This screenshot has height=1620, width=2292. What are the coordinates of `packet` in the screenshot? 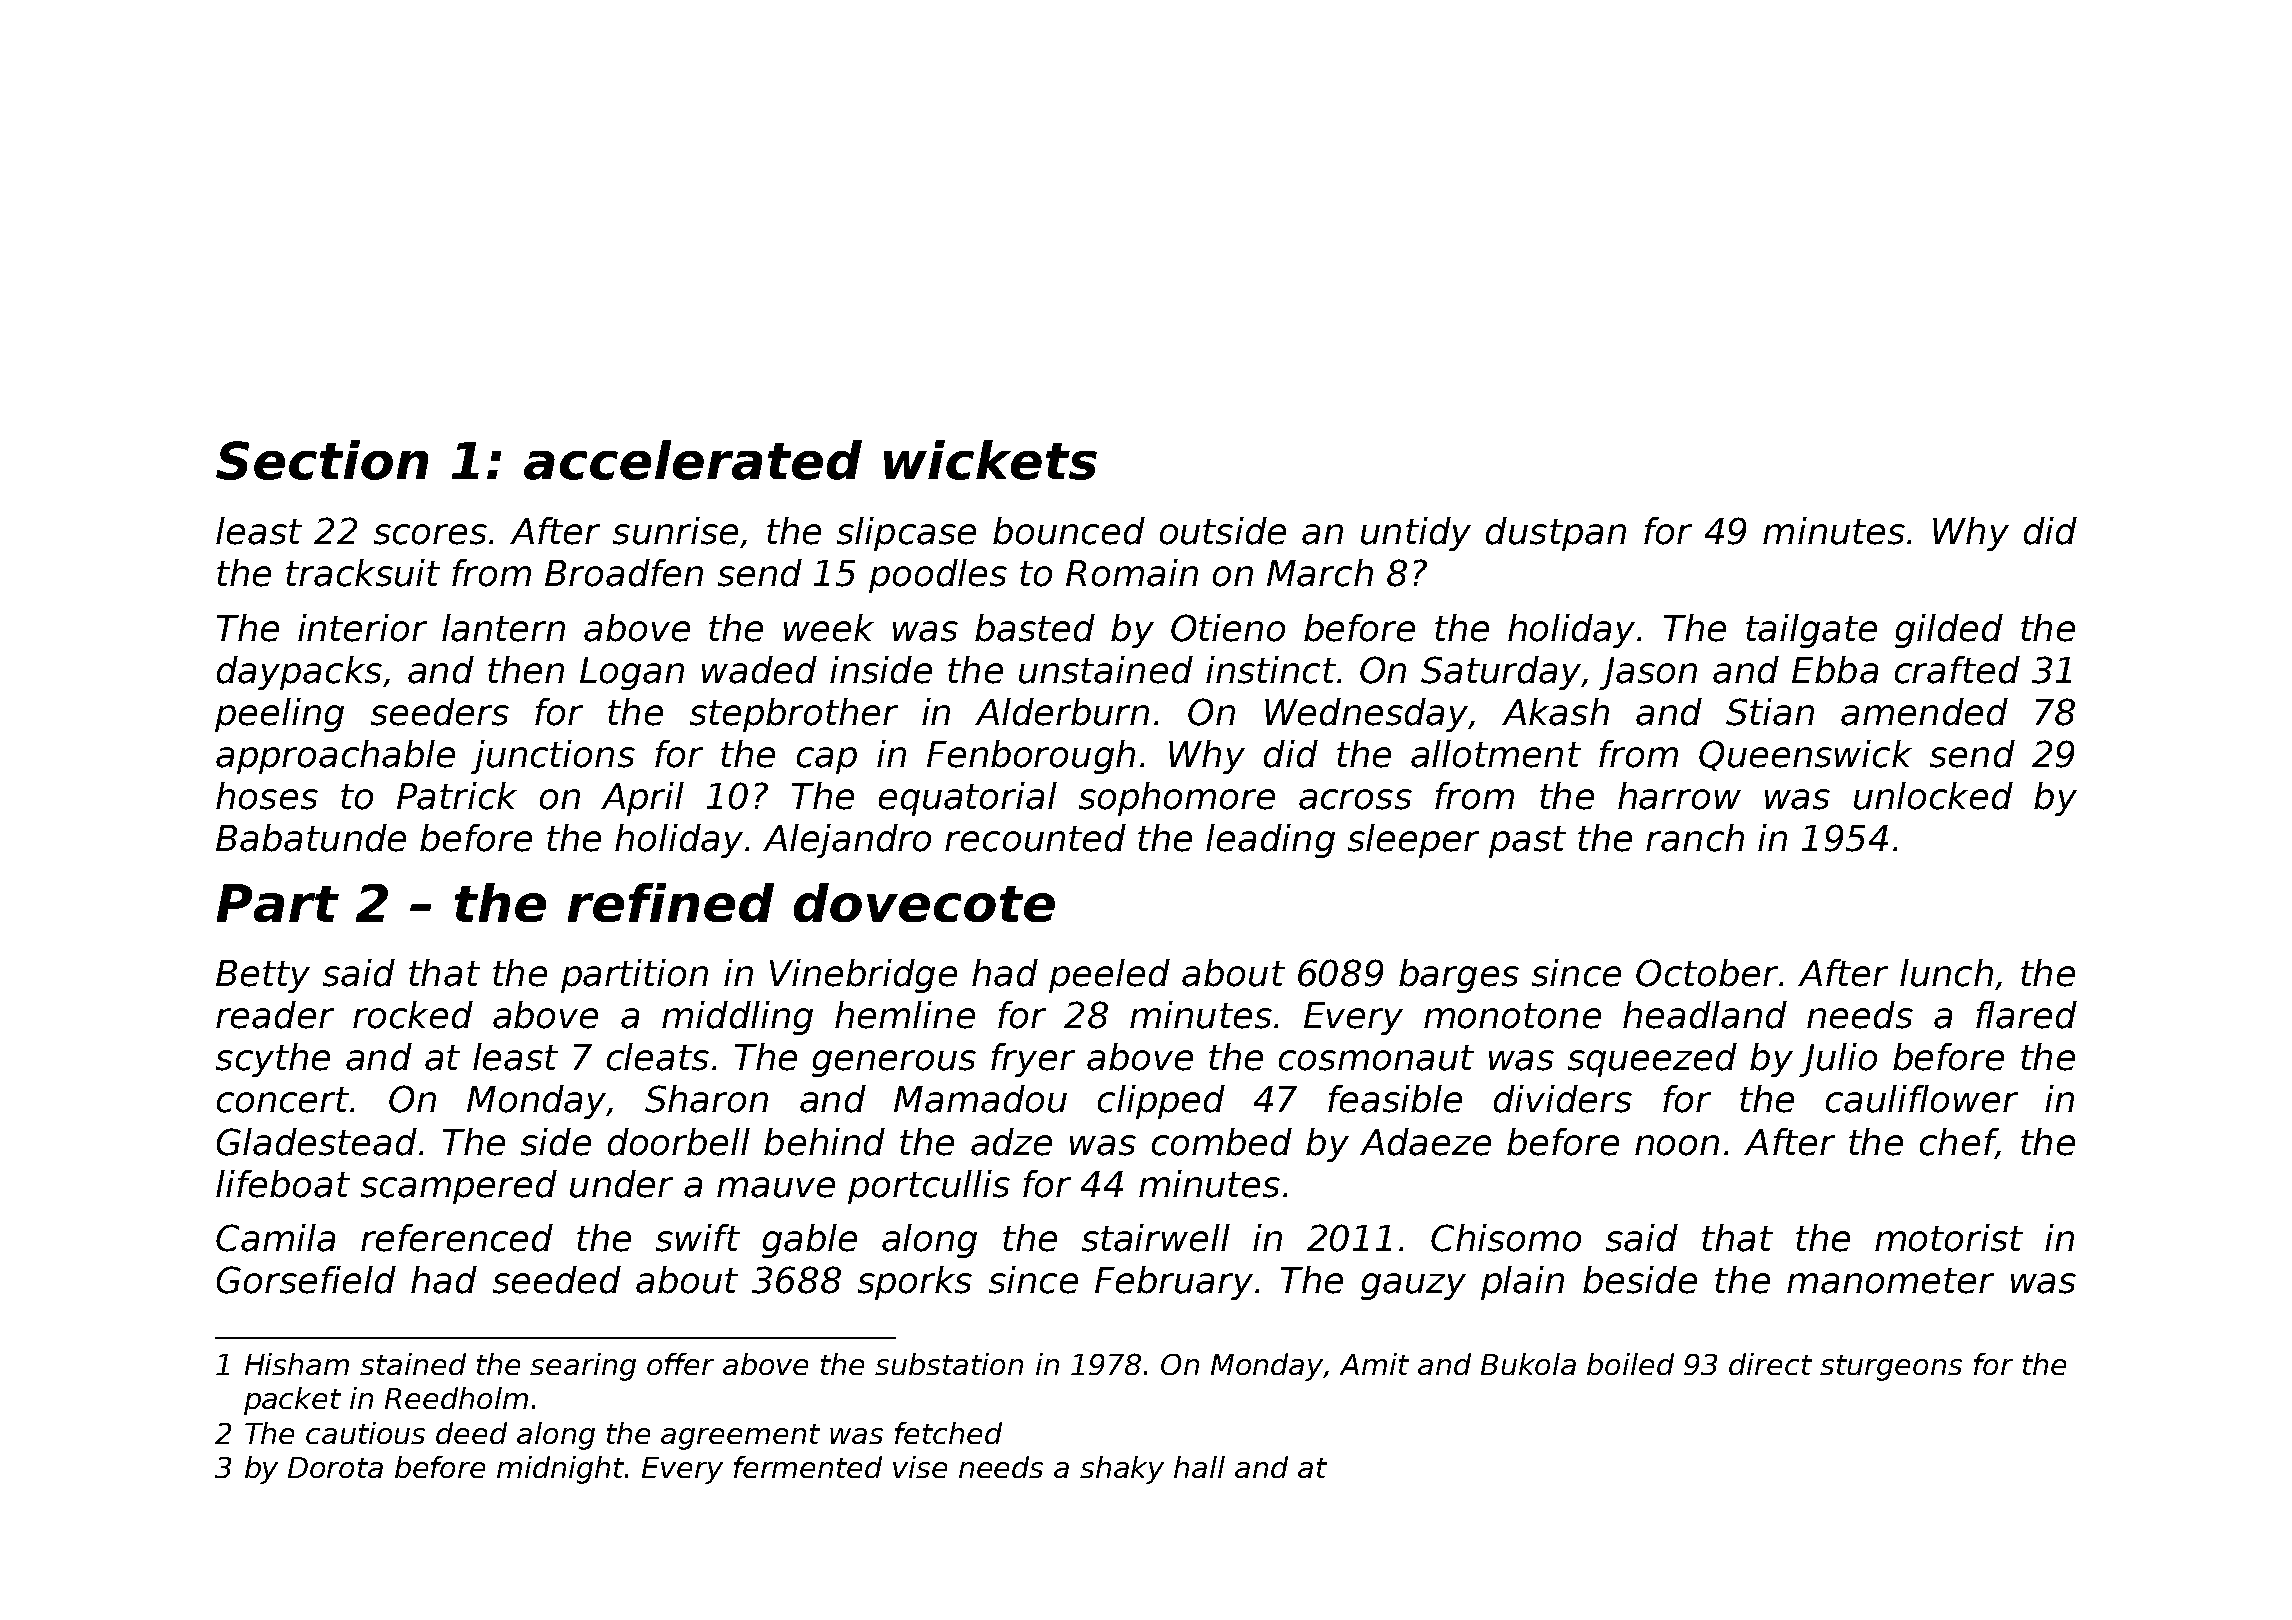 It's located at (292, 1401).
